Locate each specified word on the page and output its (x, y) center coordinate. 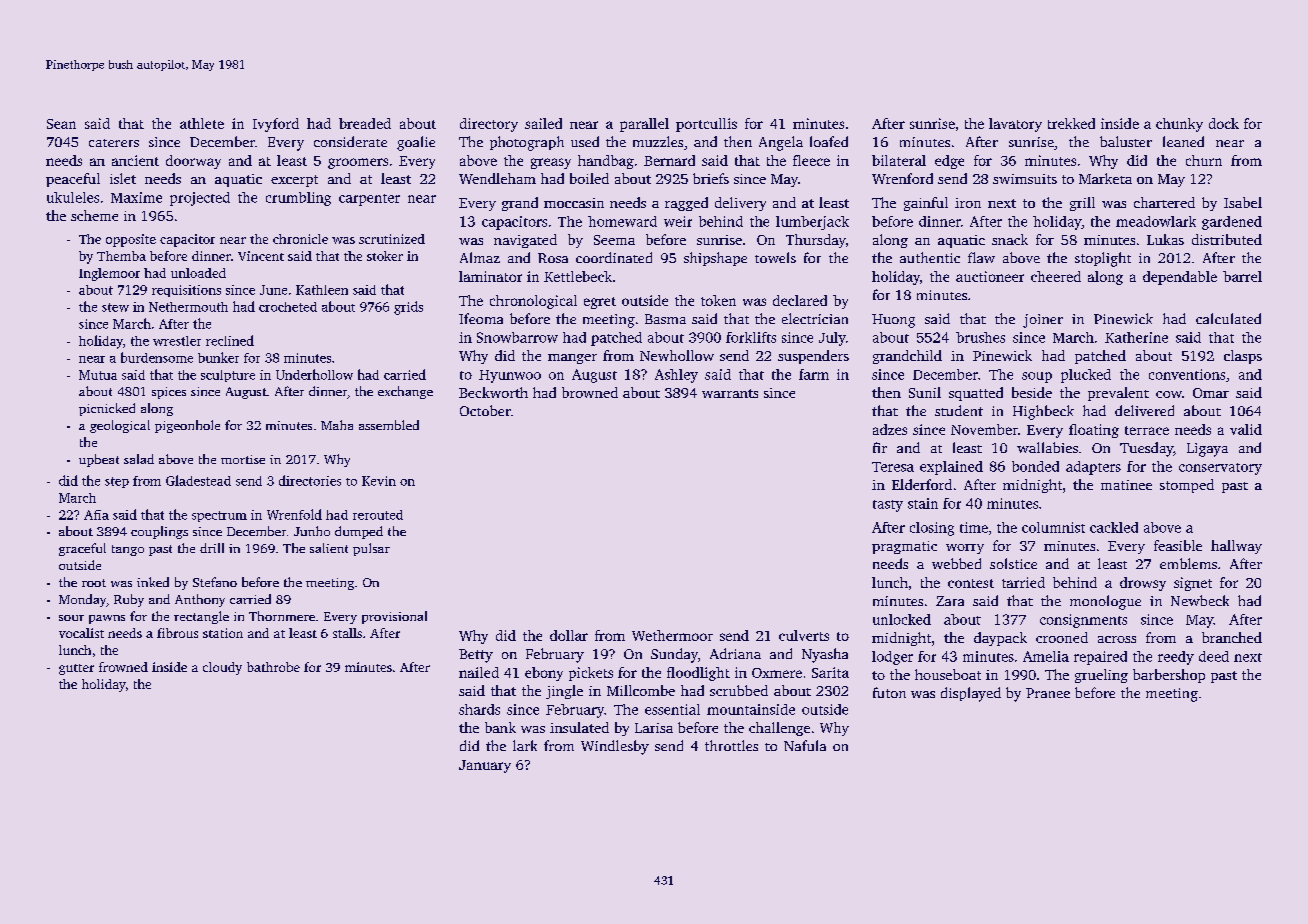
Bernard (669, 160)
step (117, 482)
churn (1204, 160)
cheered (1056, 276)
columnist (1053, 527)
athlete (202, 123)
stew (115, 307)
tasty (888, 506)
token (718, 300)
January (485, 766)
